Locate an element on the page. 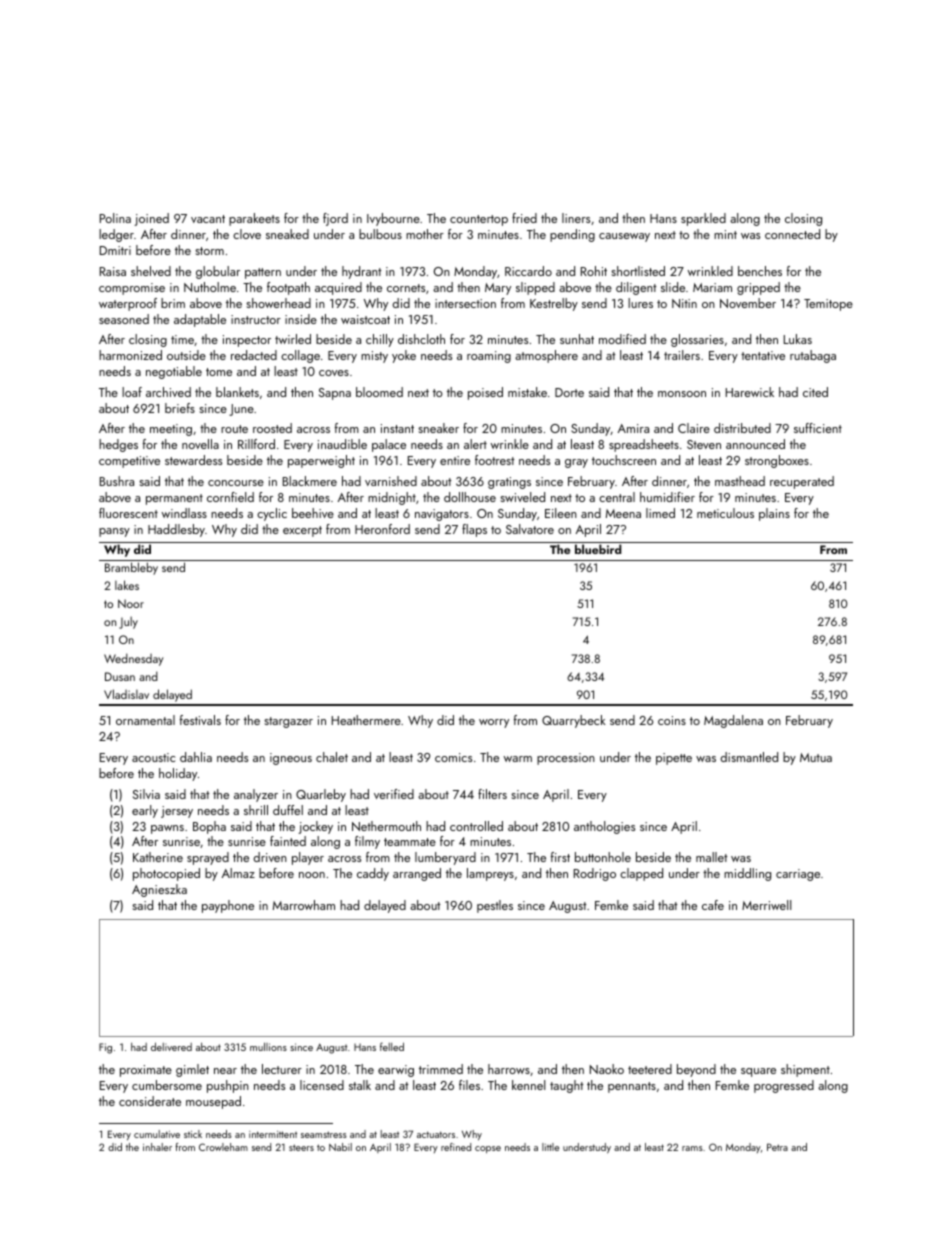  cafe is located at coordinates (713, 905).
